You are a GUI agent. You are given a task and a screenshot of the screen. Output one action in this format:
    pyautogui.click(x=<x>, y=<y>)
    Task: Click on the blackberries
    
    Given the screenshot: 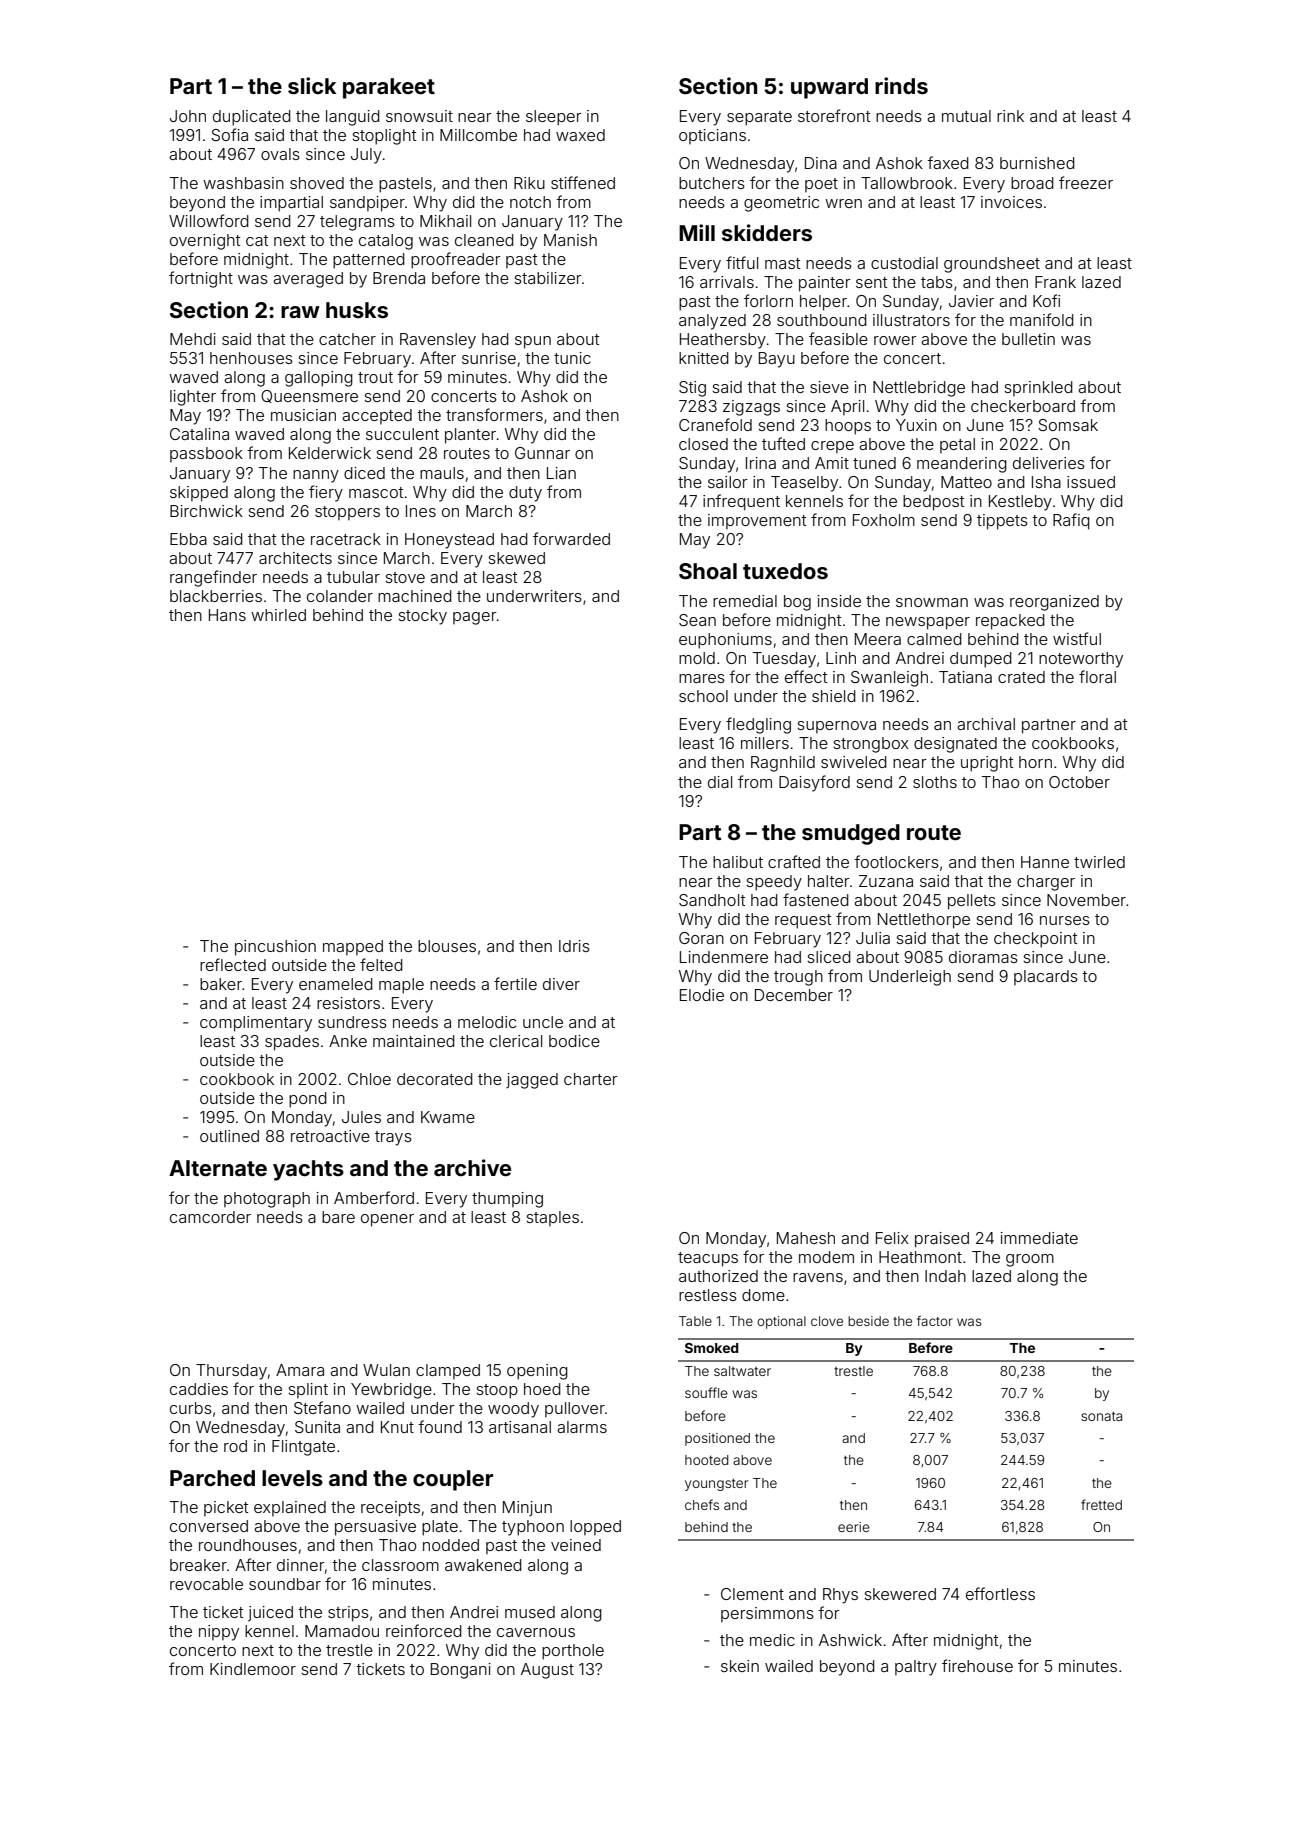 What is the action you would take?
    pyautogui.click(x=216, y=596)
